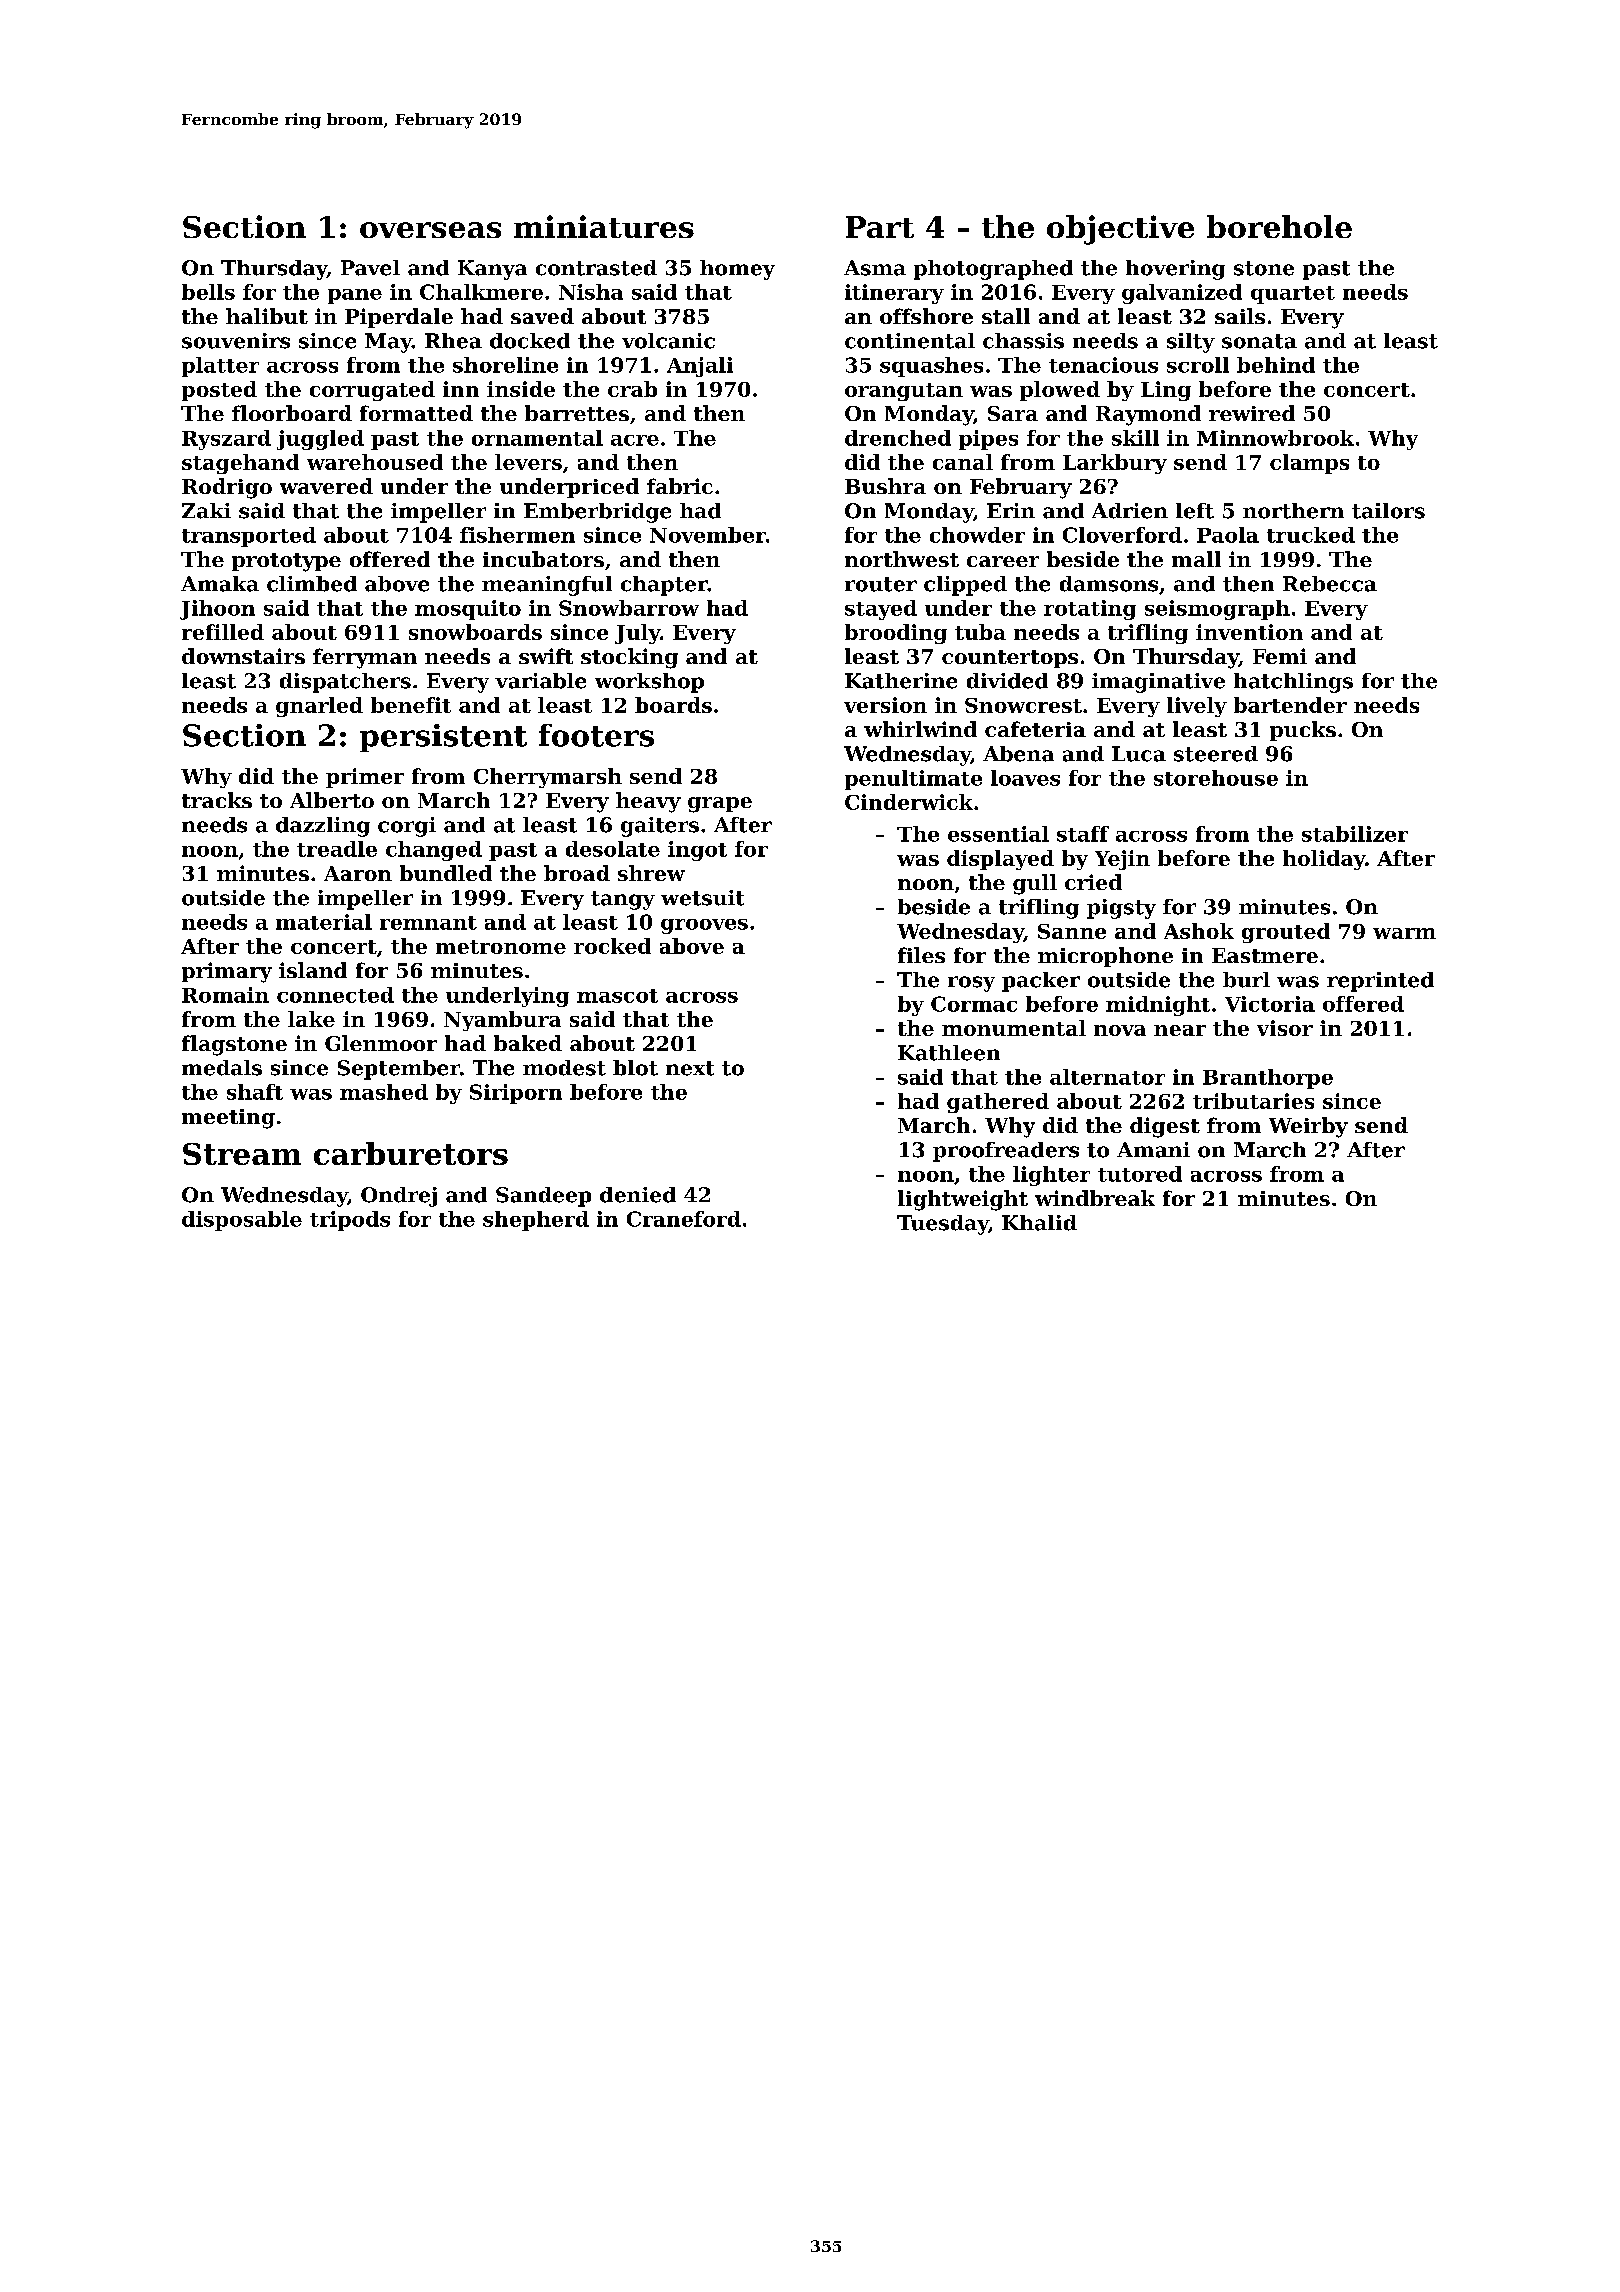  I want to click on galvanized, so click(1182, 294).
